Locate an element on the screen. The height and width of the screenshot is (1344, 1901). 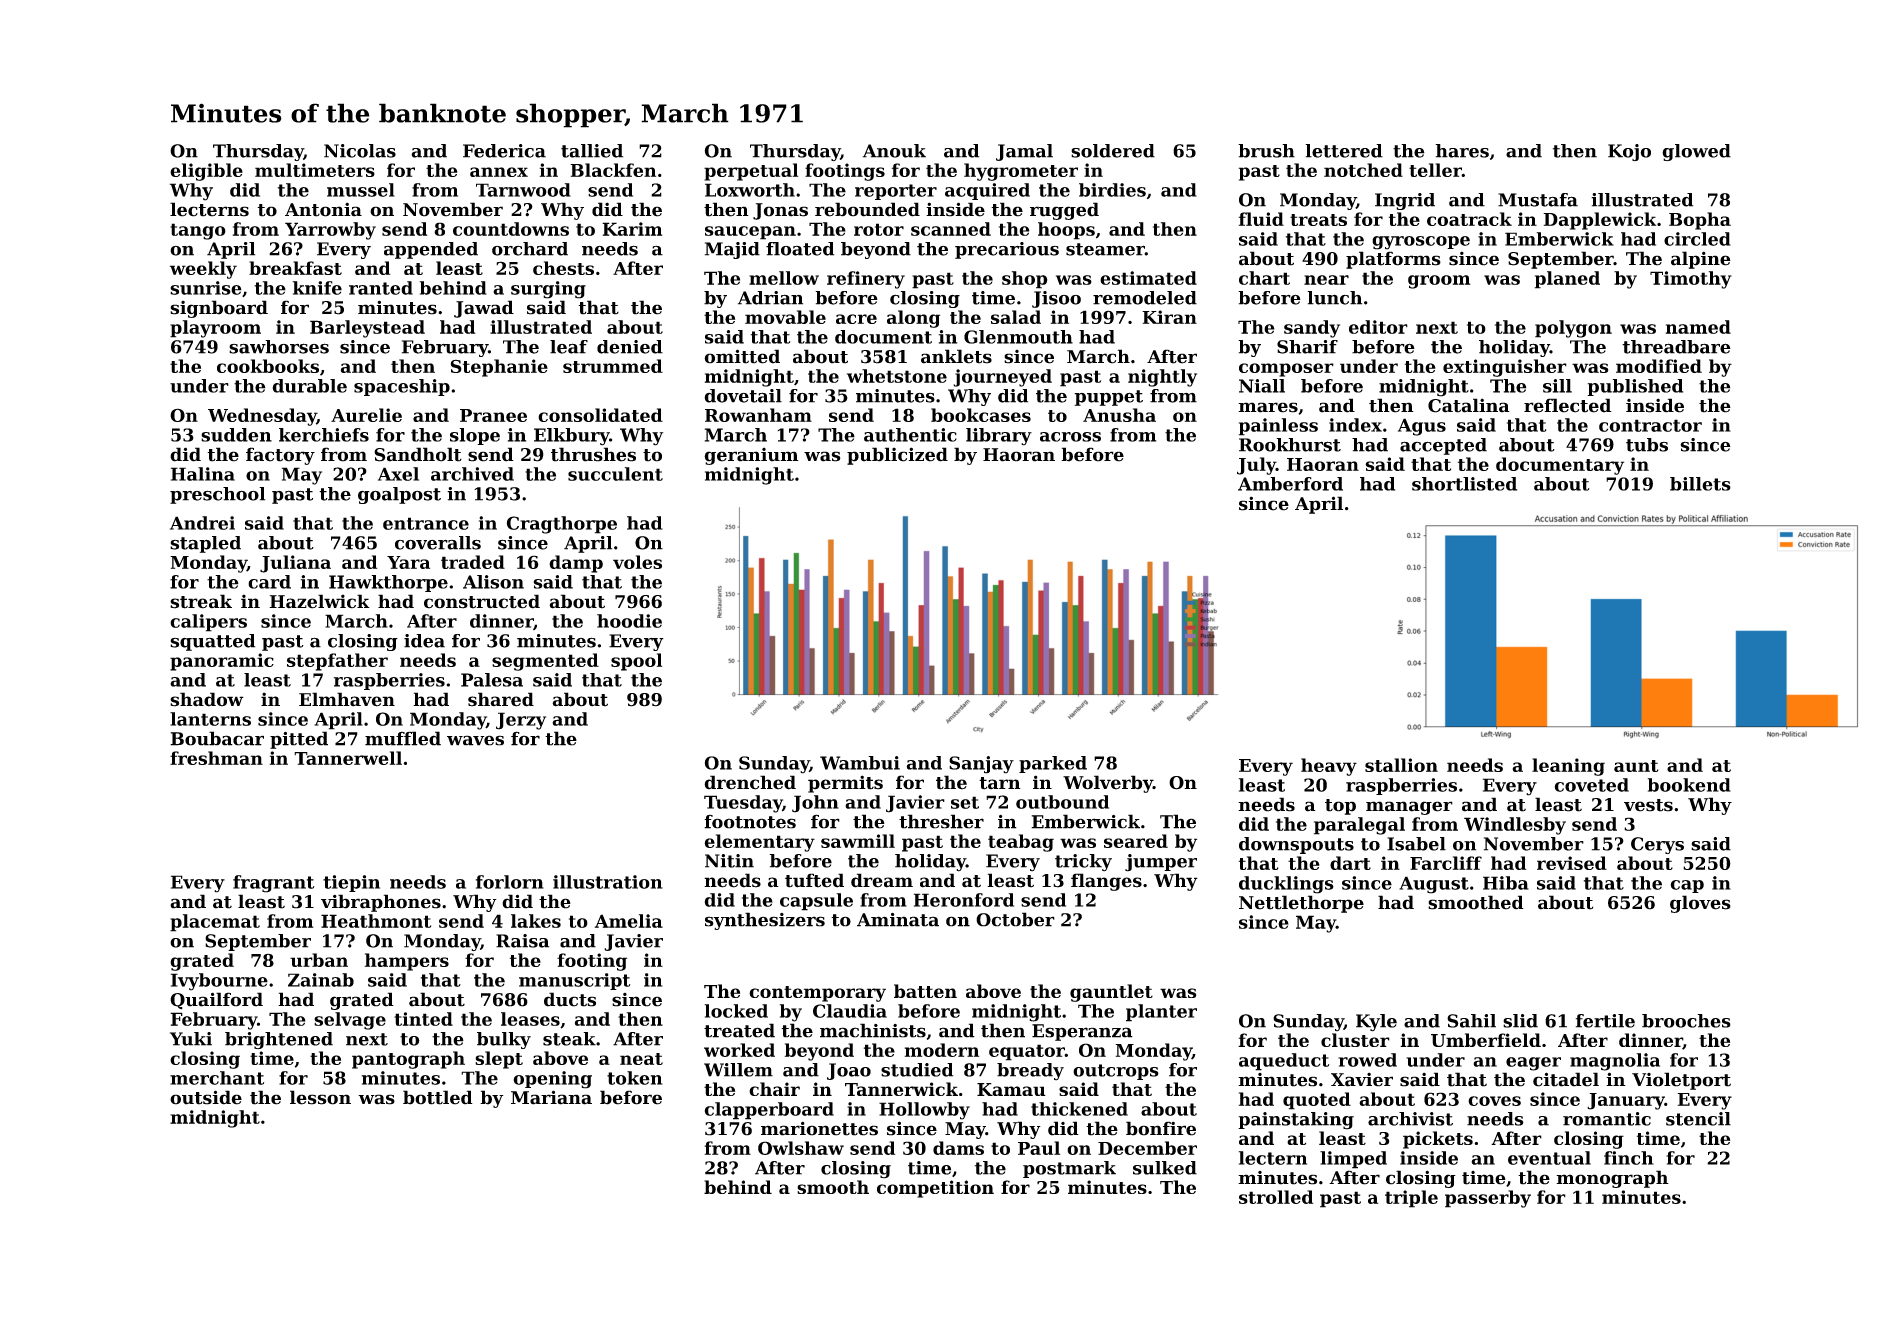
glowed is located at coordinates (1696, 152).
